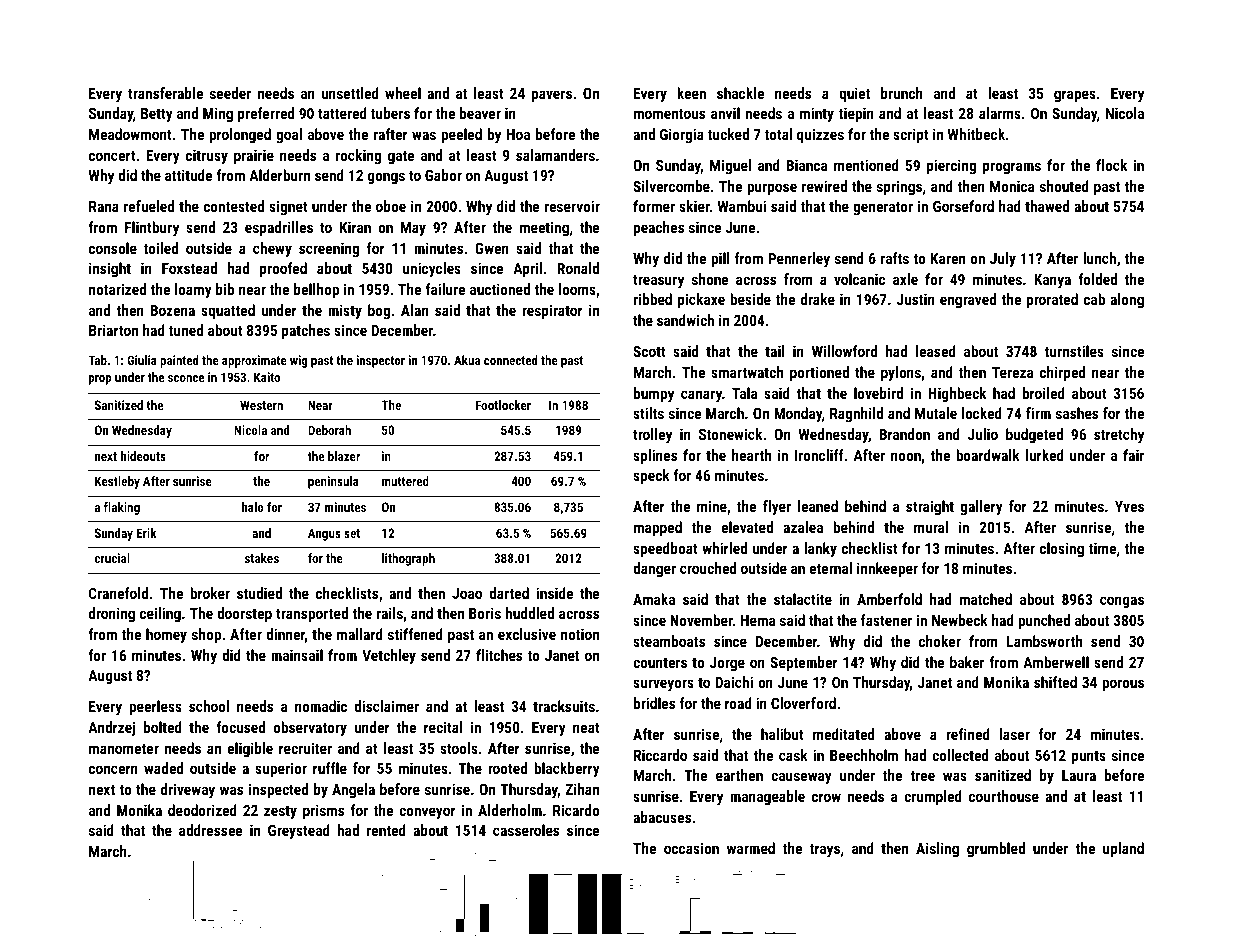 This screenshot has width=1233, height=952. What do you see at coordinates (1044, 393) in the screenshot?
I see `broiled` at bounding box center [1044, 393].
